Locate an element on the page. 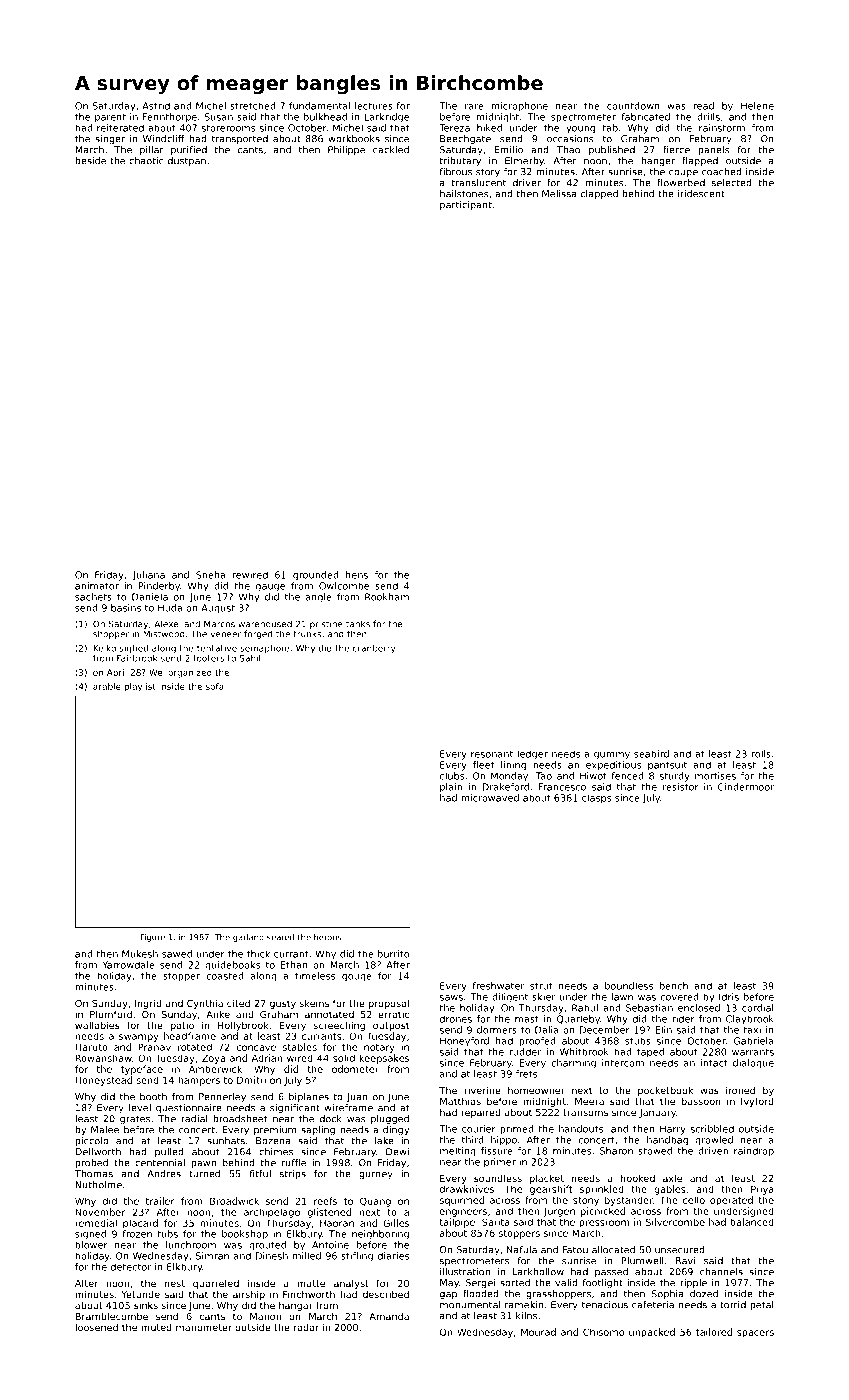  gummy is located at coordinates (612, 756).
